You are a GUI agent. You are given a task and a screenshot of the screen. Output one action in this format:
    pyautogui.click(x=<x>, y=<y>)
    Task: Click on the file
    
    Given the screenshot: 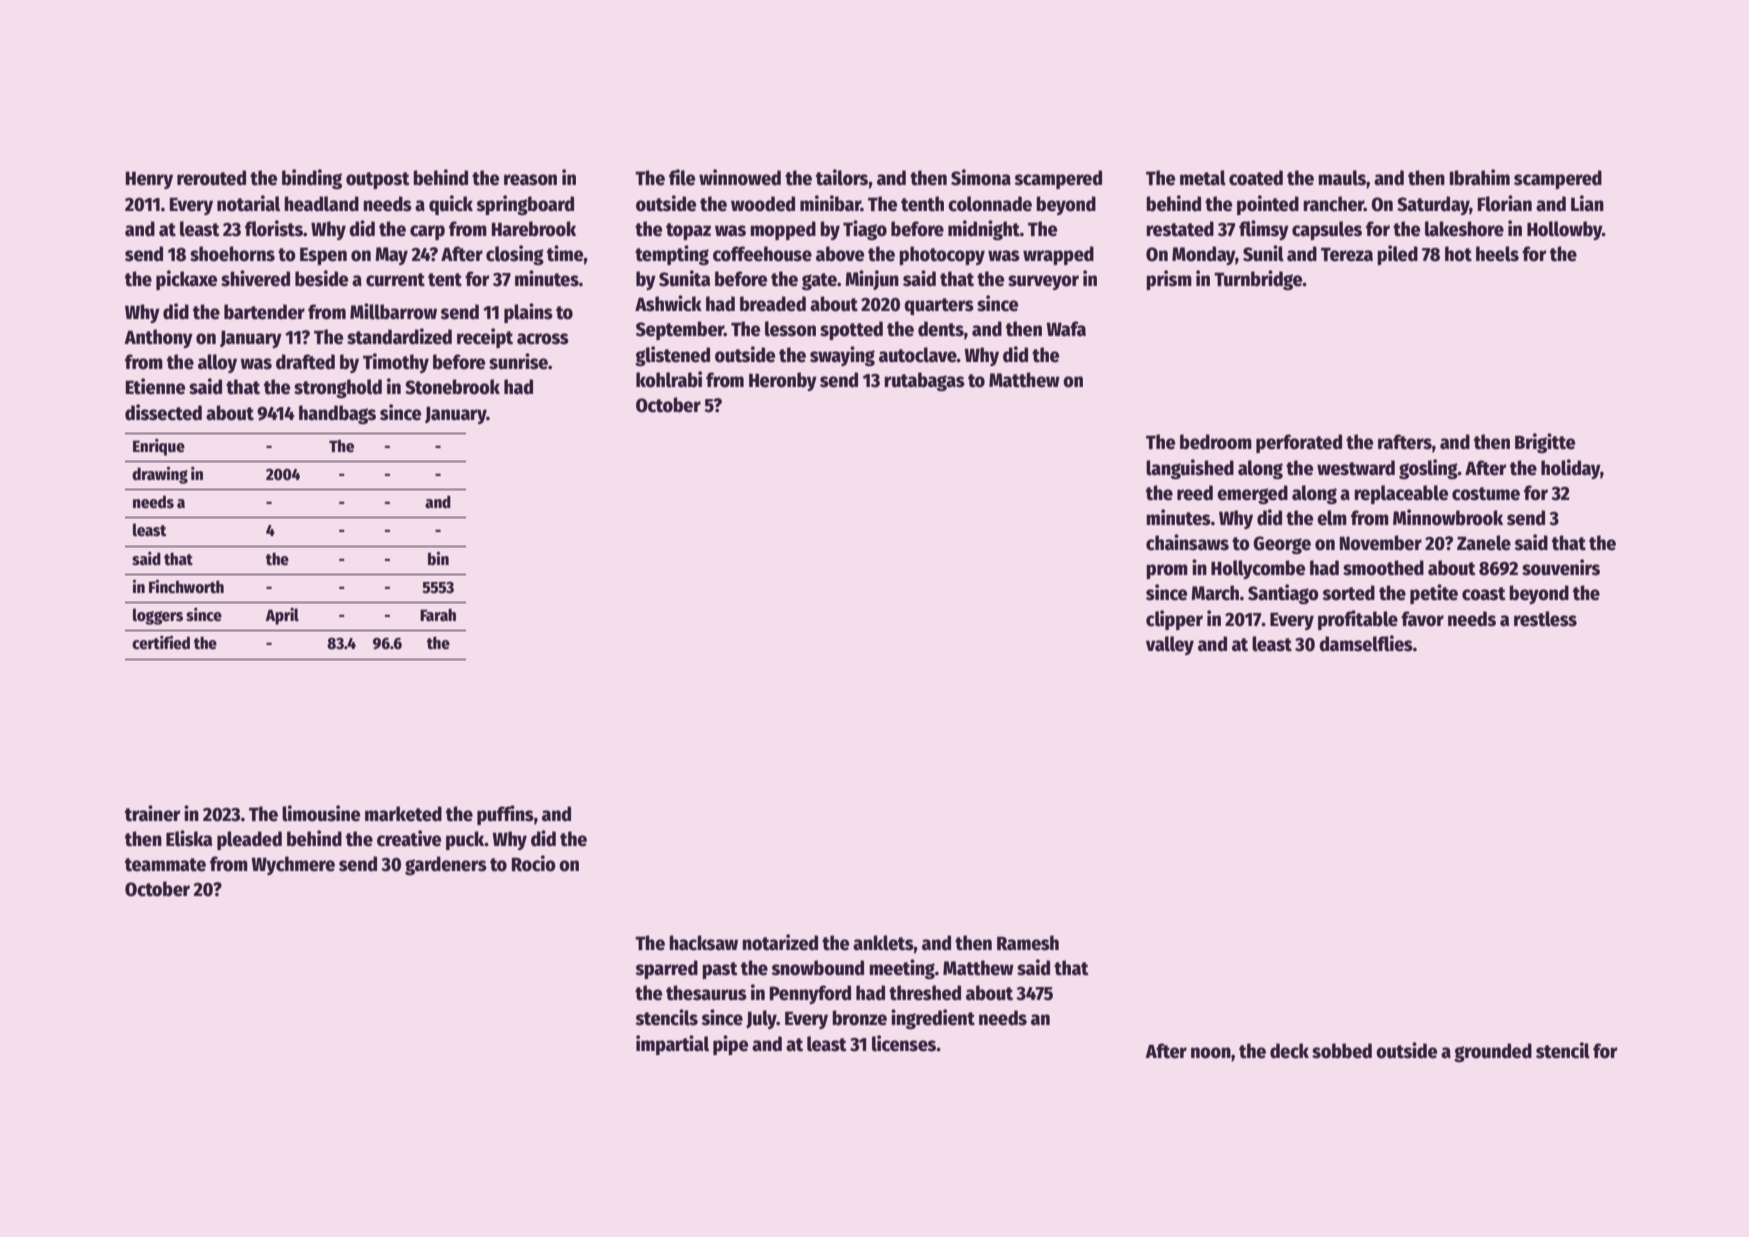 What is the action you would take?
    pyautogui.click(x=682, y=177)
